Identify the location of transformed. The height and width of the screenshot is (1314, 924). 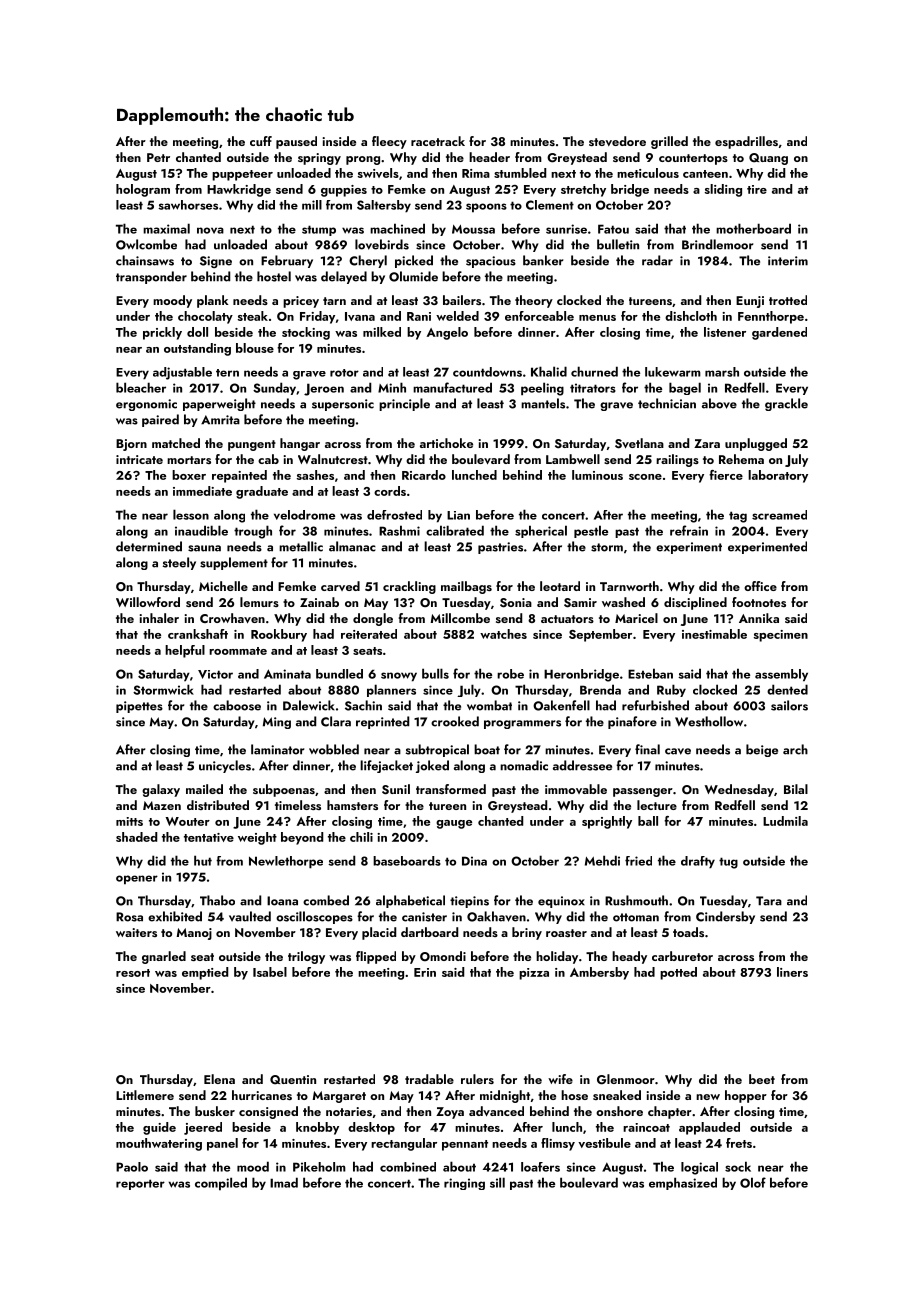
(451, 789).
